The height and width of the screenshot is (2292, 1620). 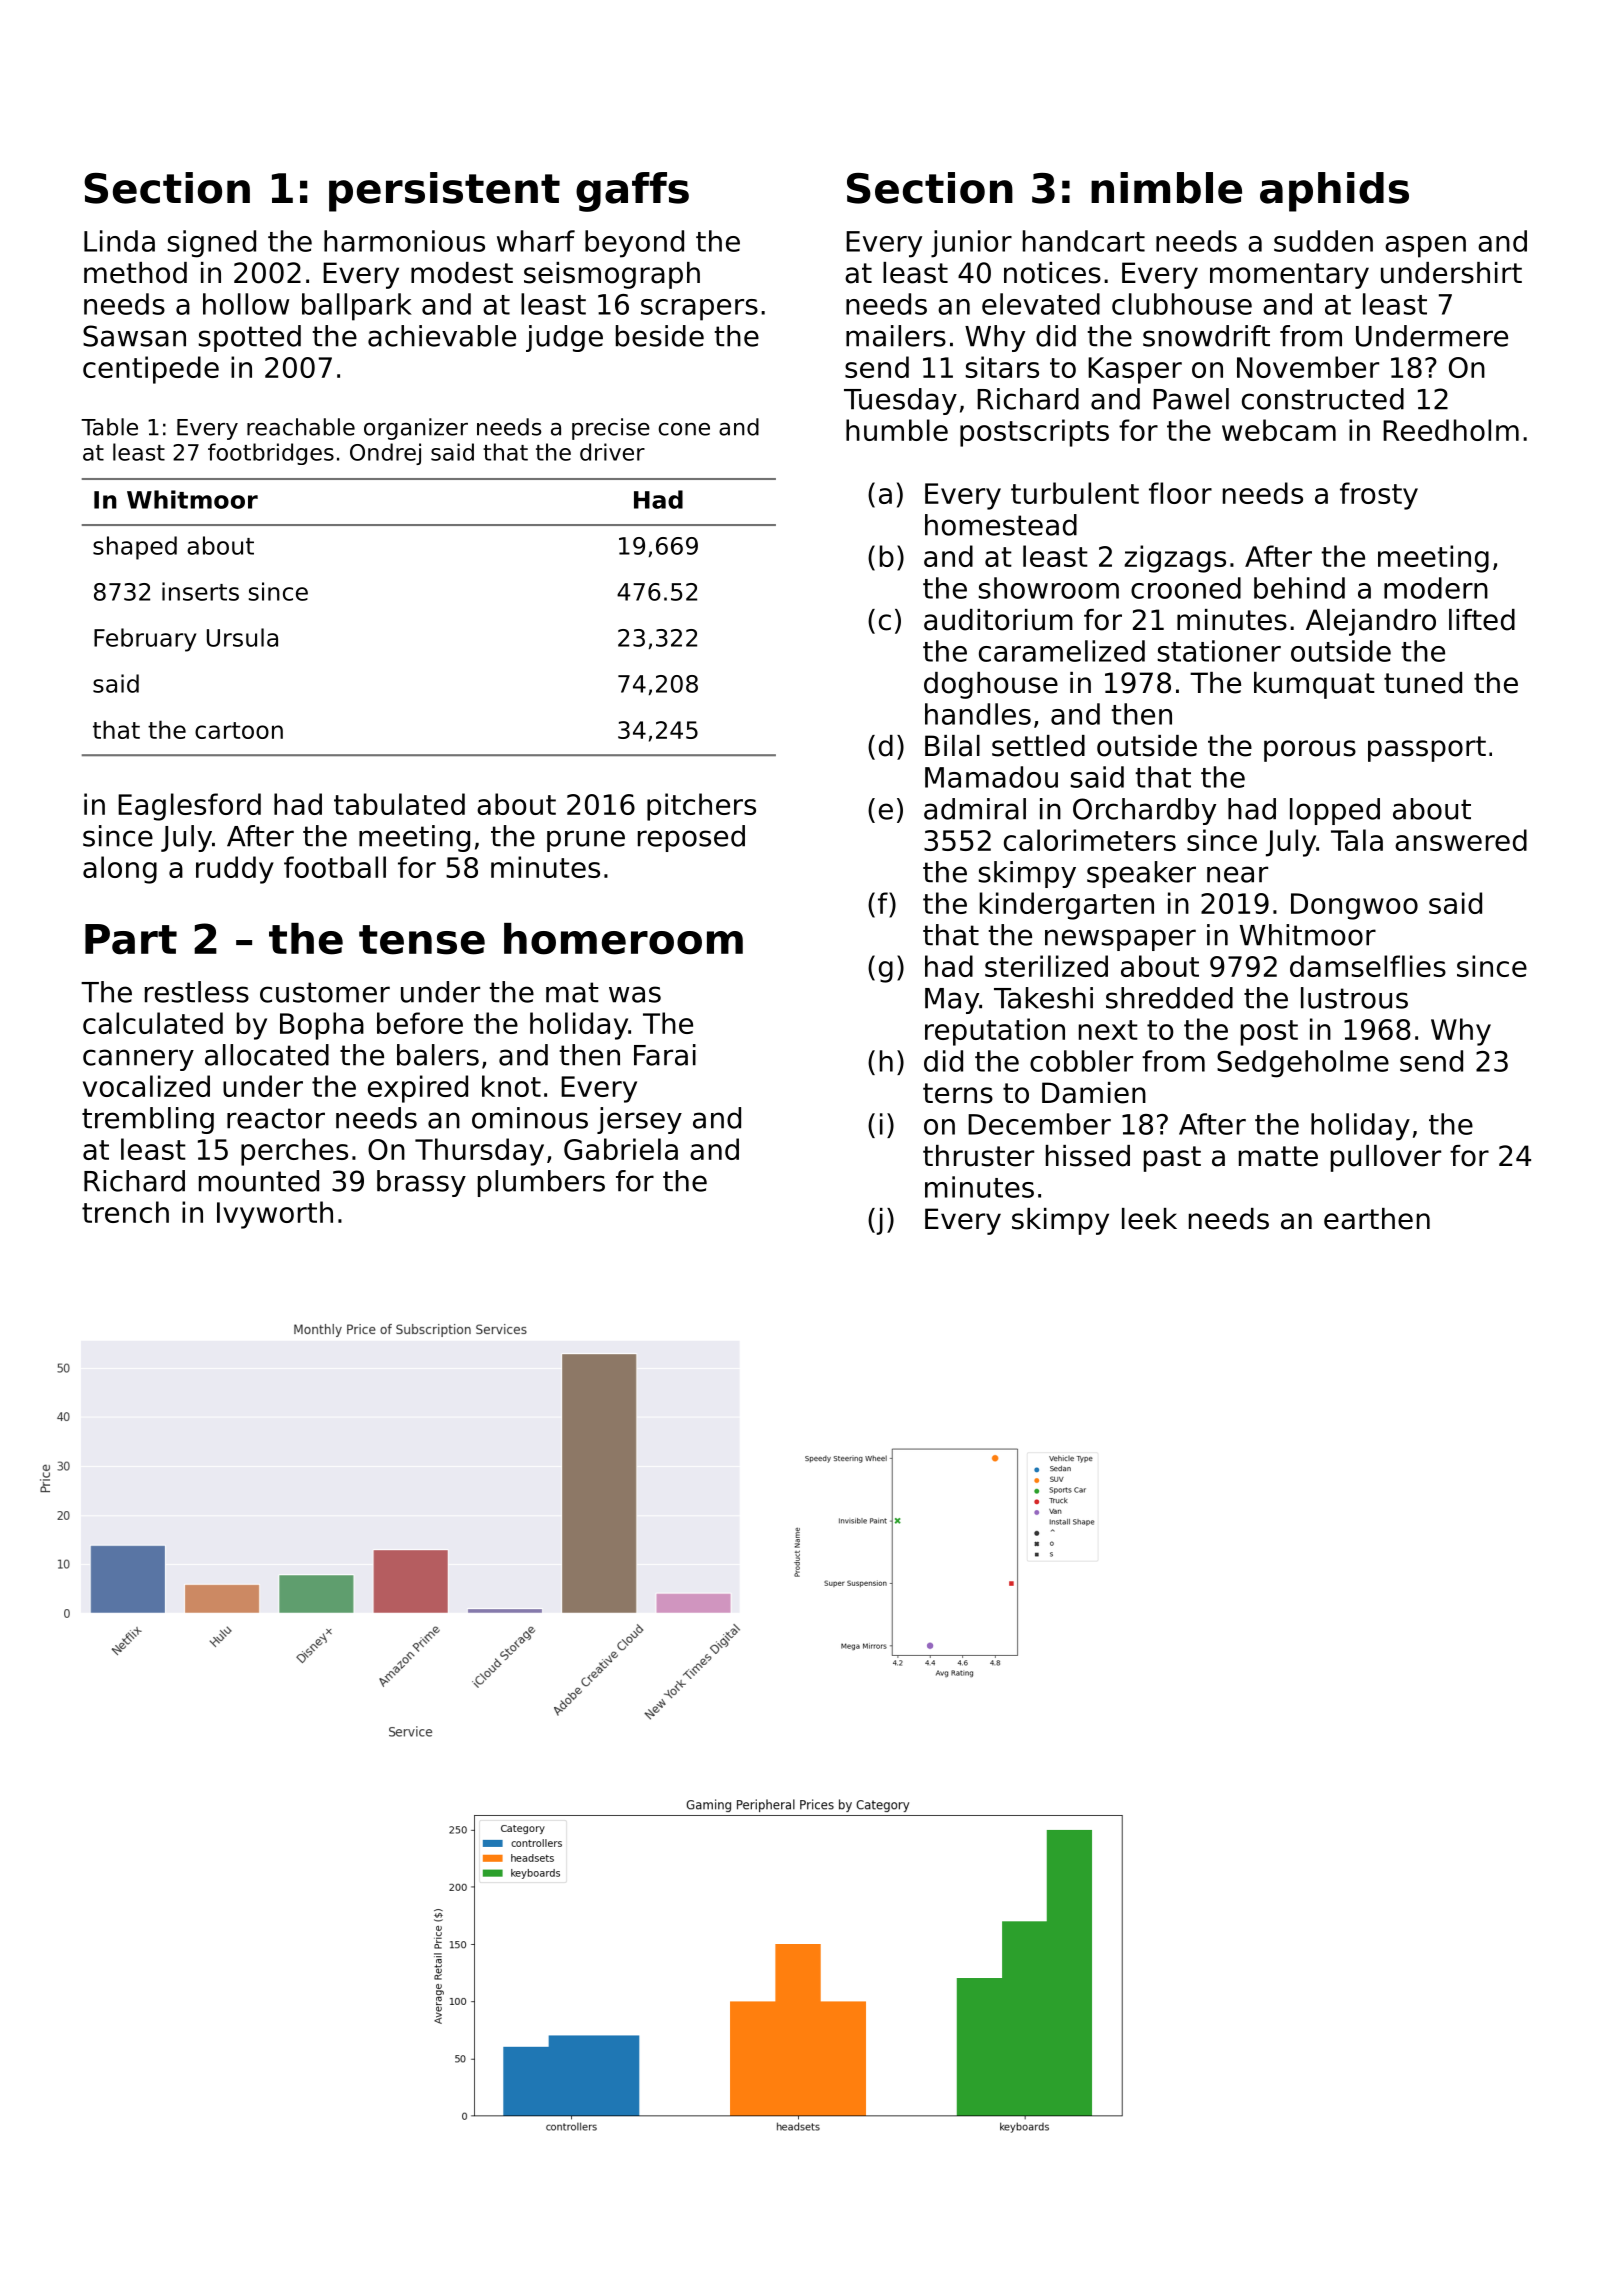 I want to click on aspen, so click(x=1425, y=247).
